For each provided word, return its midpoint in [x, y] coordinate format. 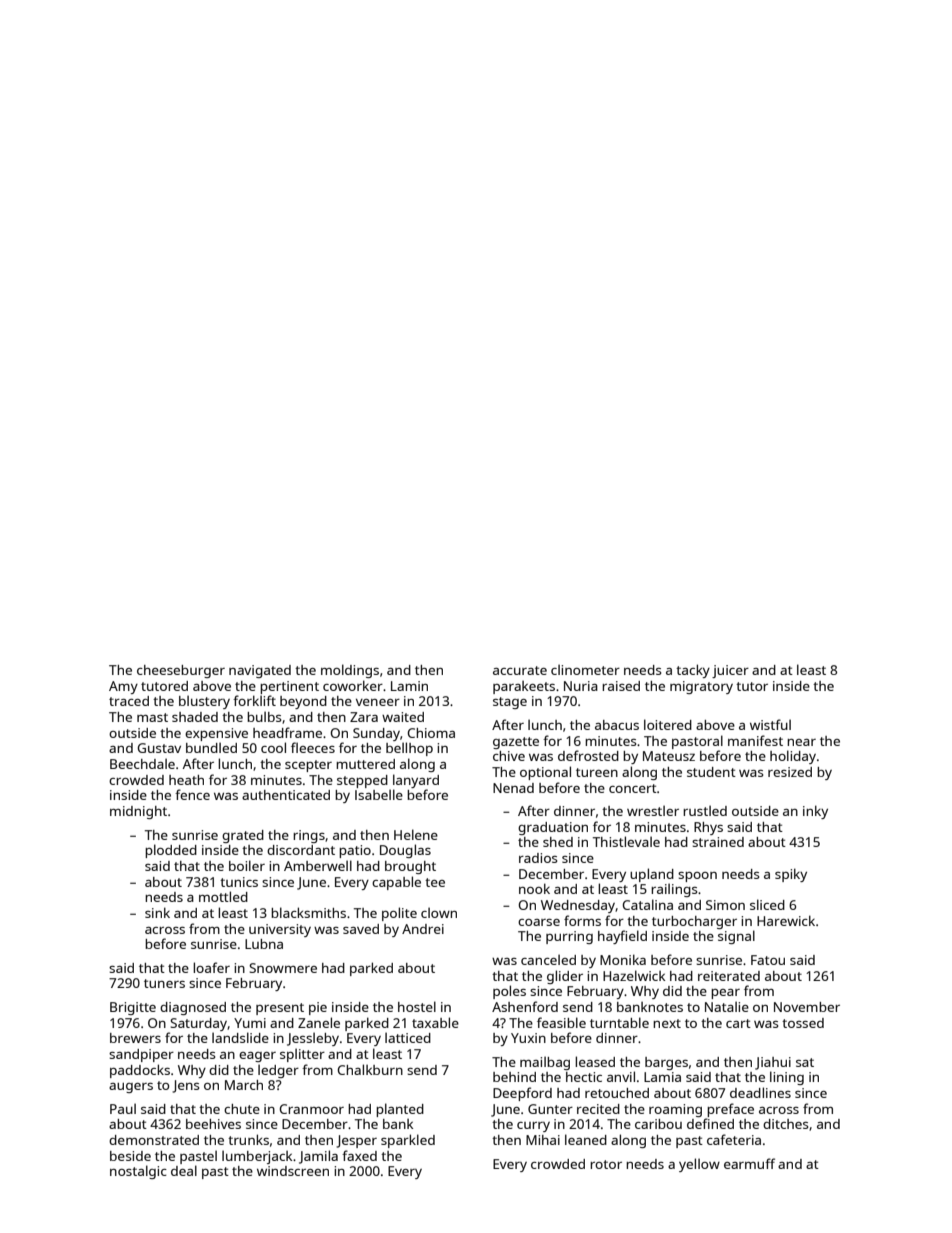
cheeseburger [181, 671]
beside [130, 1156]
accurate [520, 670]
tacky [693, 671]
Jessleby [313, 1039]
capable [396, 883]
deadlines [760, 1092]
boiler [247, 865]
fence [192, 794]
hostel [417, 1006]
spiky [791, 875]
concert [633, 788]
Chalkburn [370, 1069]
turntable [619, 1022]
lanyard [416, 781]
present [280, 1009]
